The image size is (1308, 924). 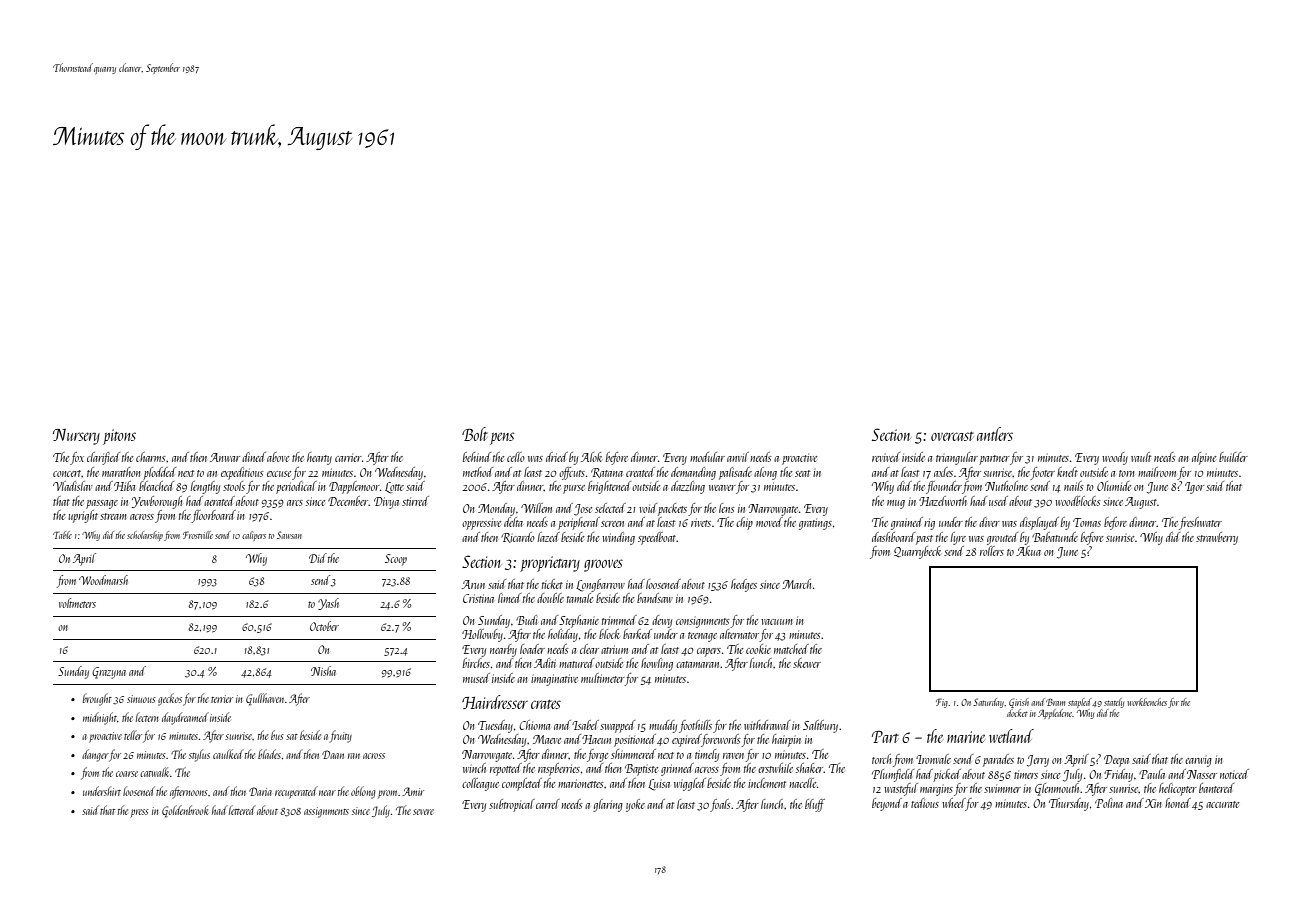 I want to click on Akua, so click(x=1028, y=551).
